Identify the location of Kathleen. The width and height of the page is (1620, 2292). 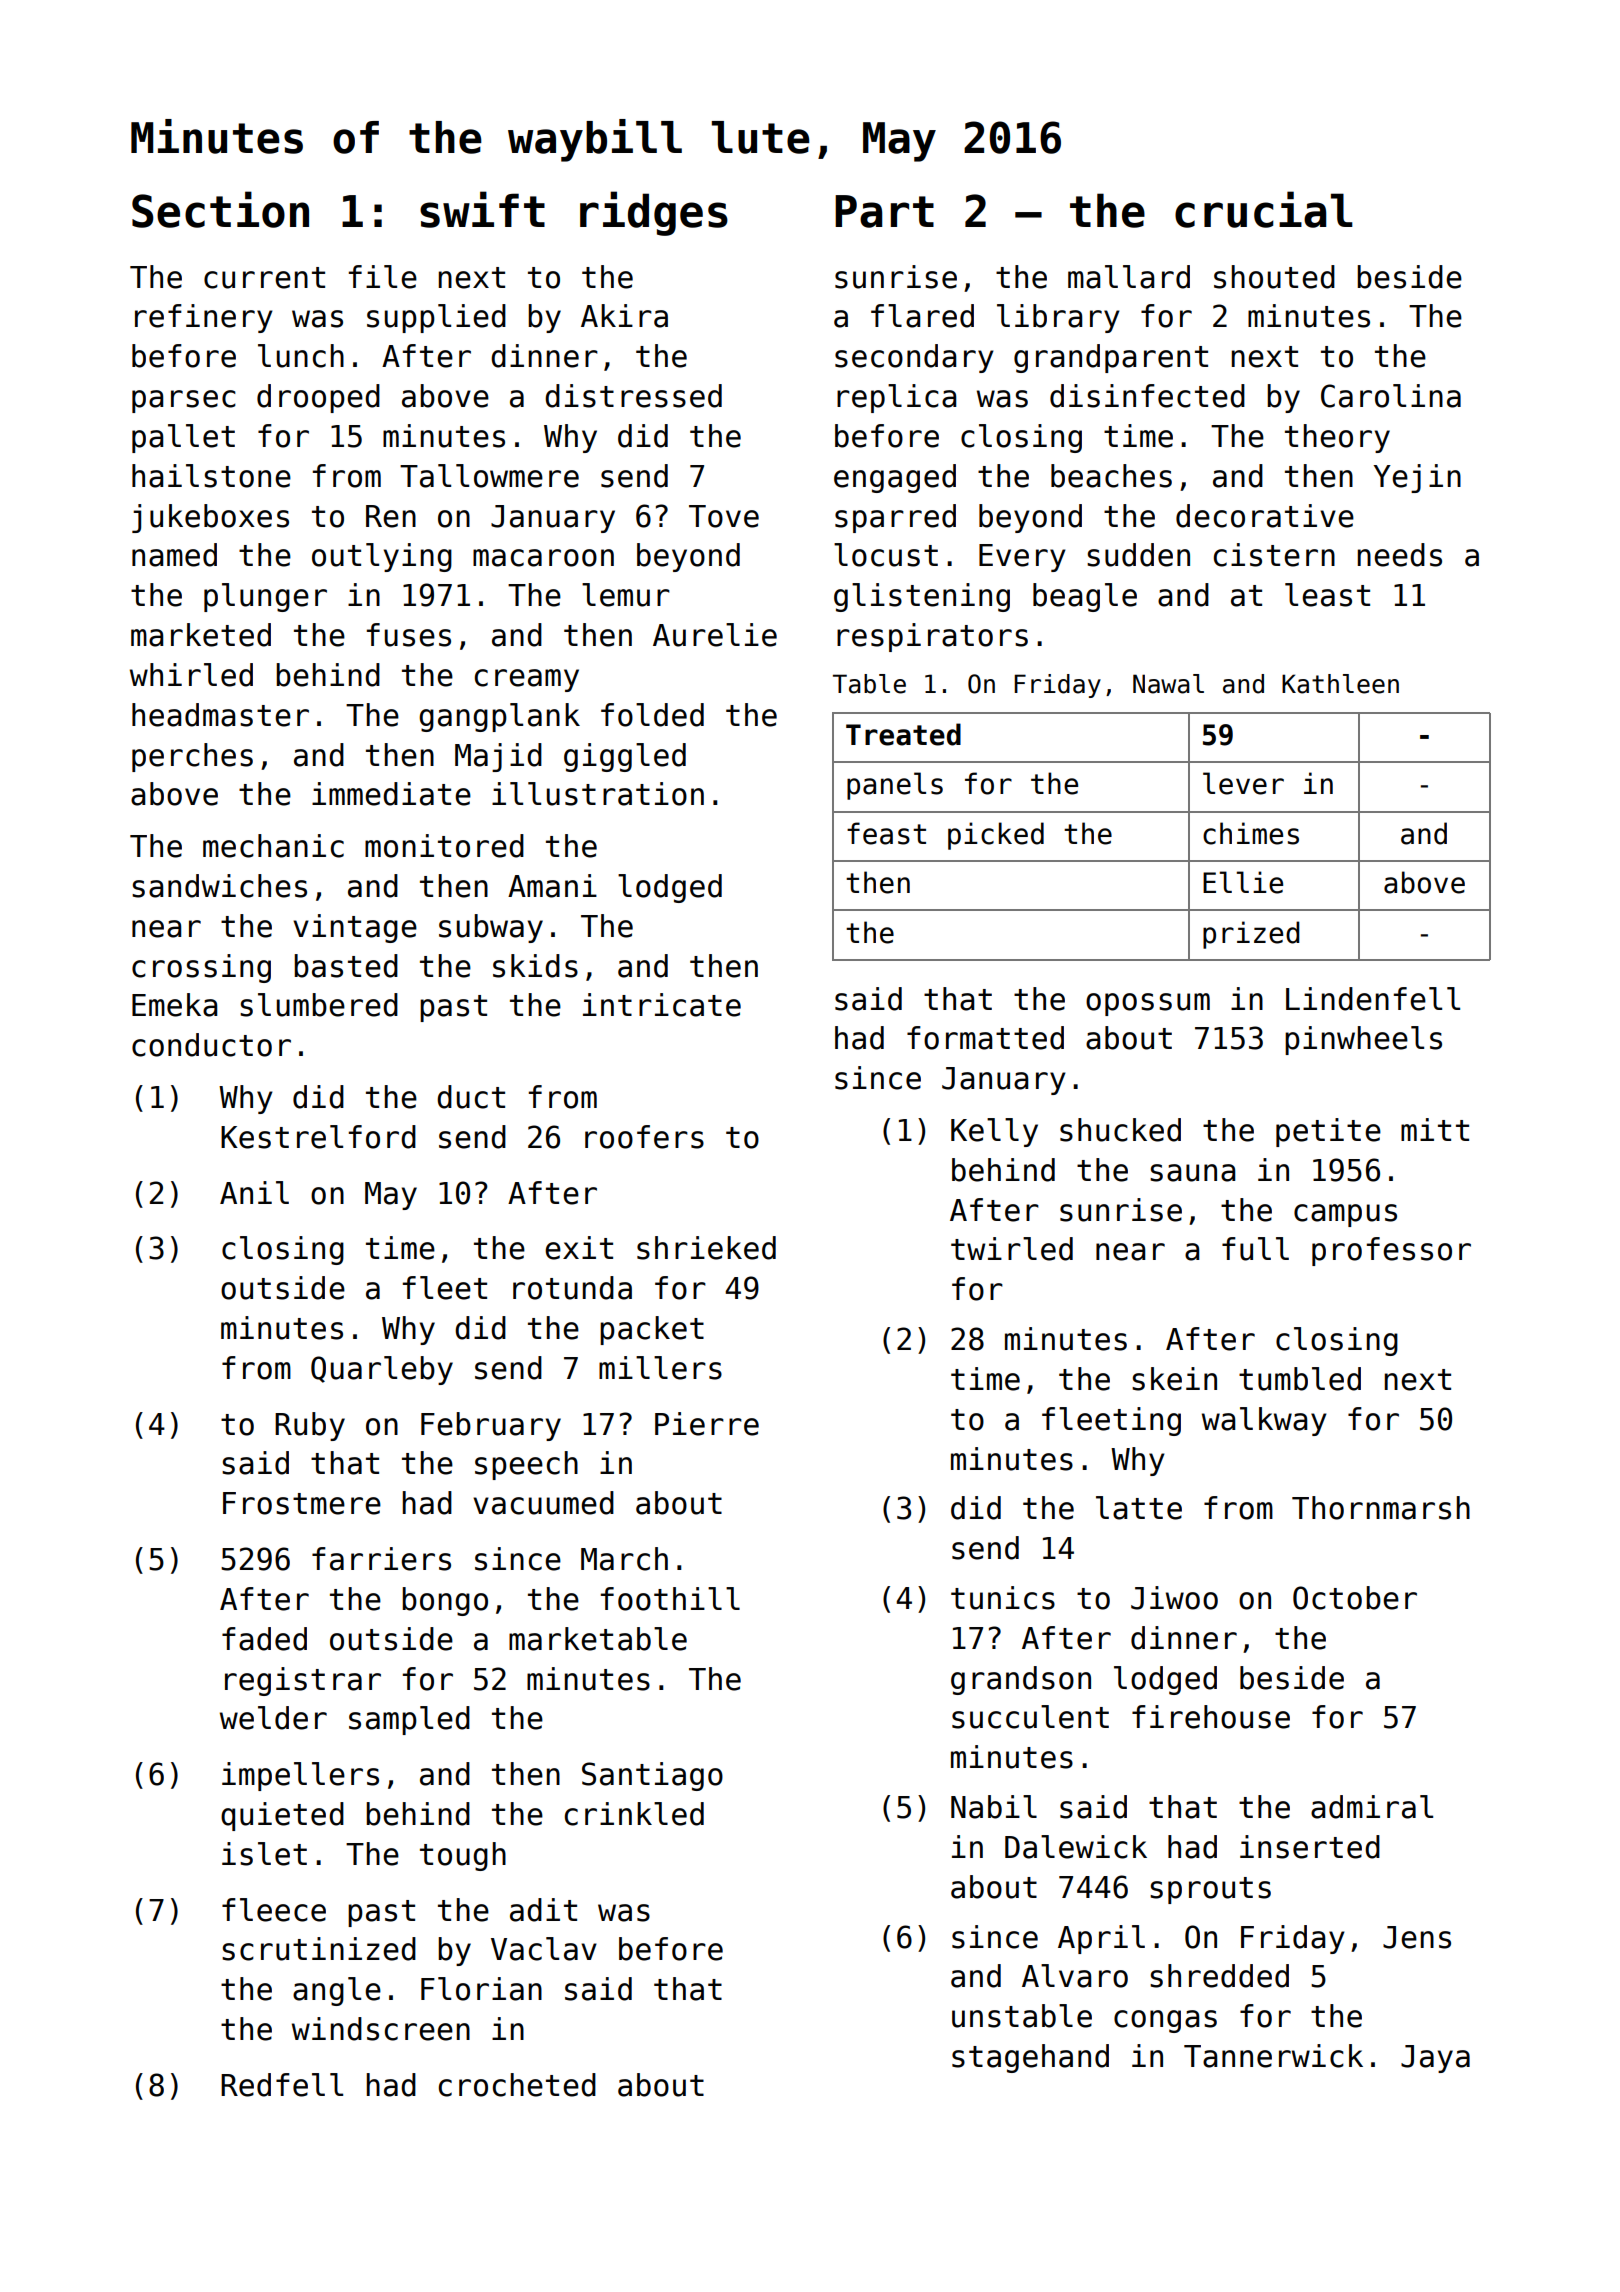
(1340, 684).
